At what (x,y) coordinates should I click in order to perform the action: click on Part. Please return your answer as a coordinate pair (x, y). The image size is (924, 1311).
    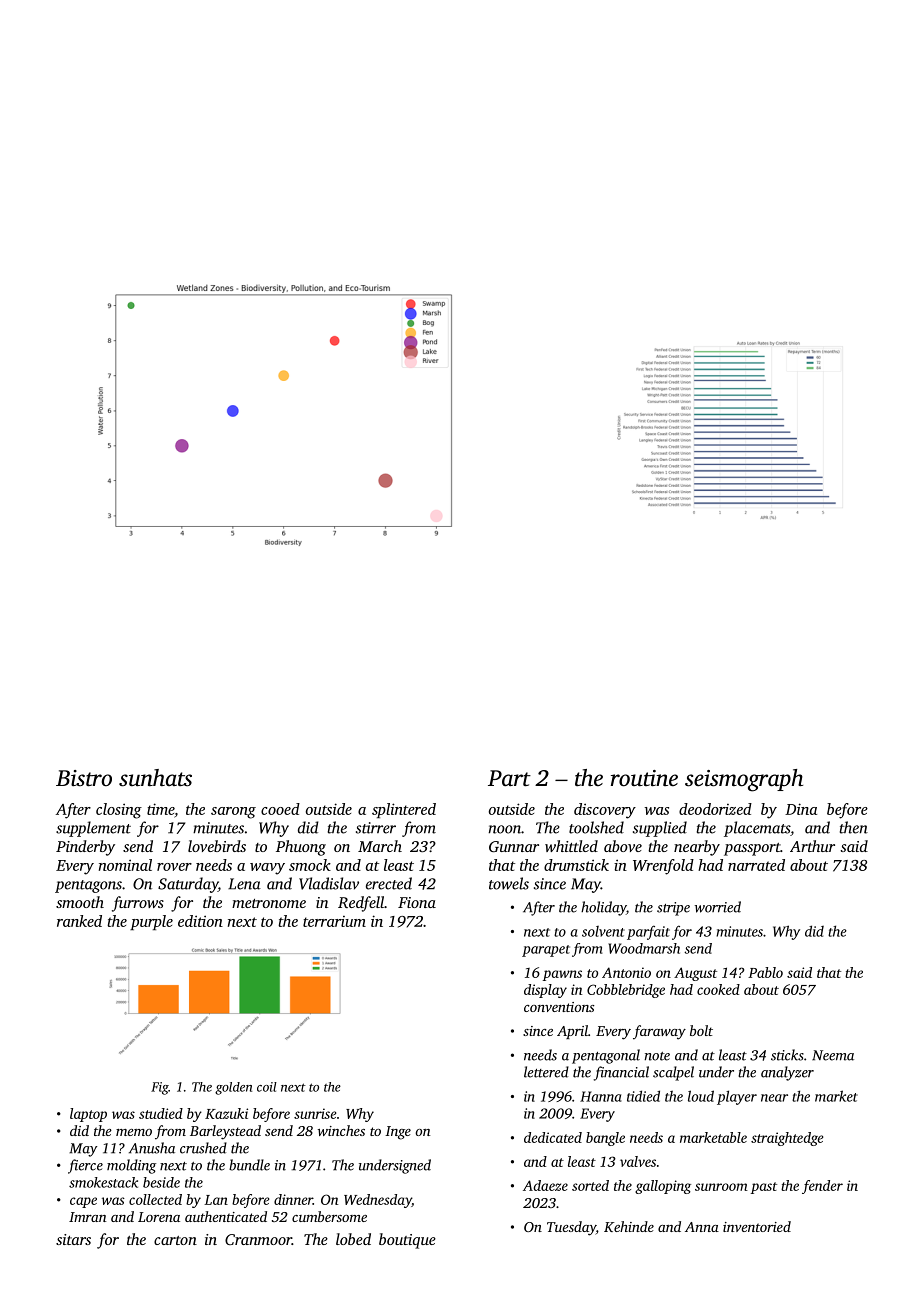
    Looking at the image, I should click on (509, 778).
